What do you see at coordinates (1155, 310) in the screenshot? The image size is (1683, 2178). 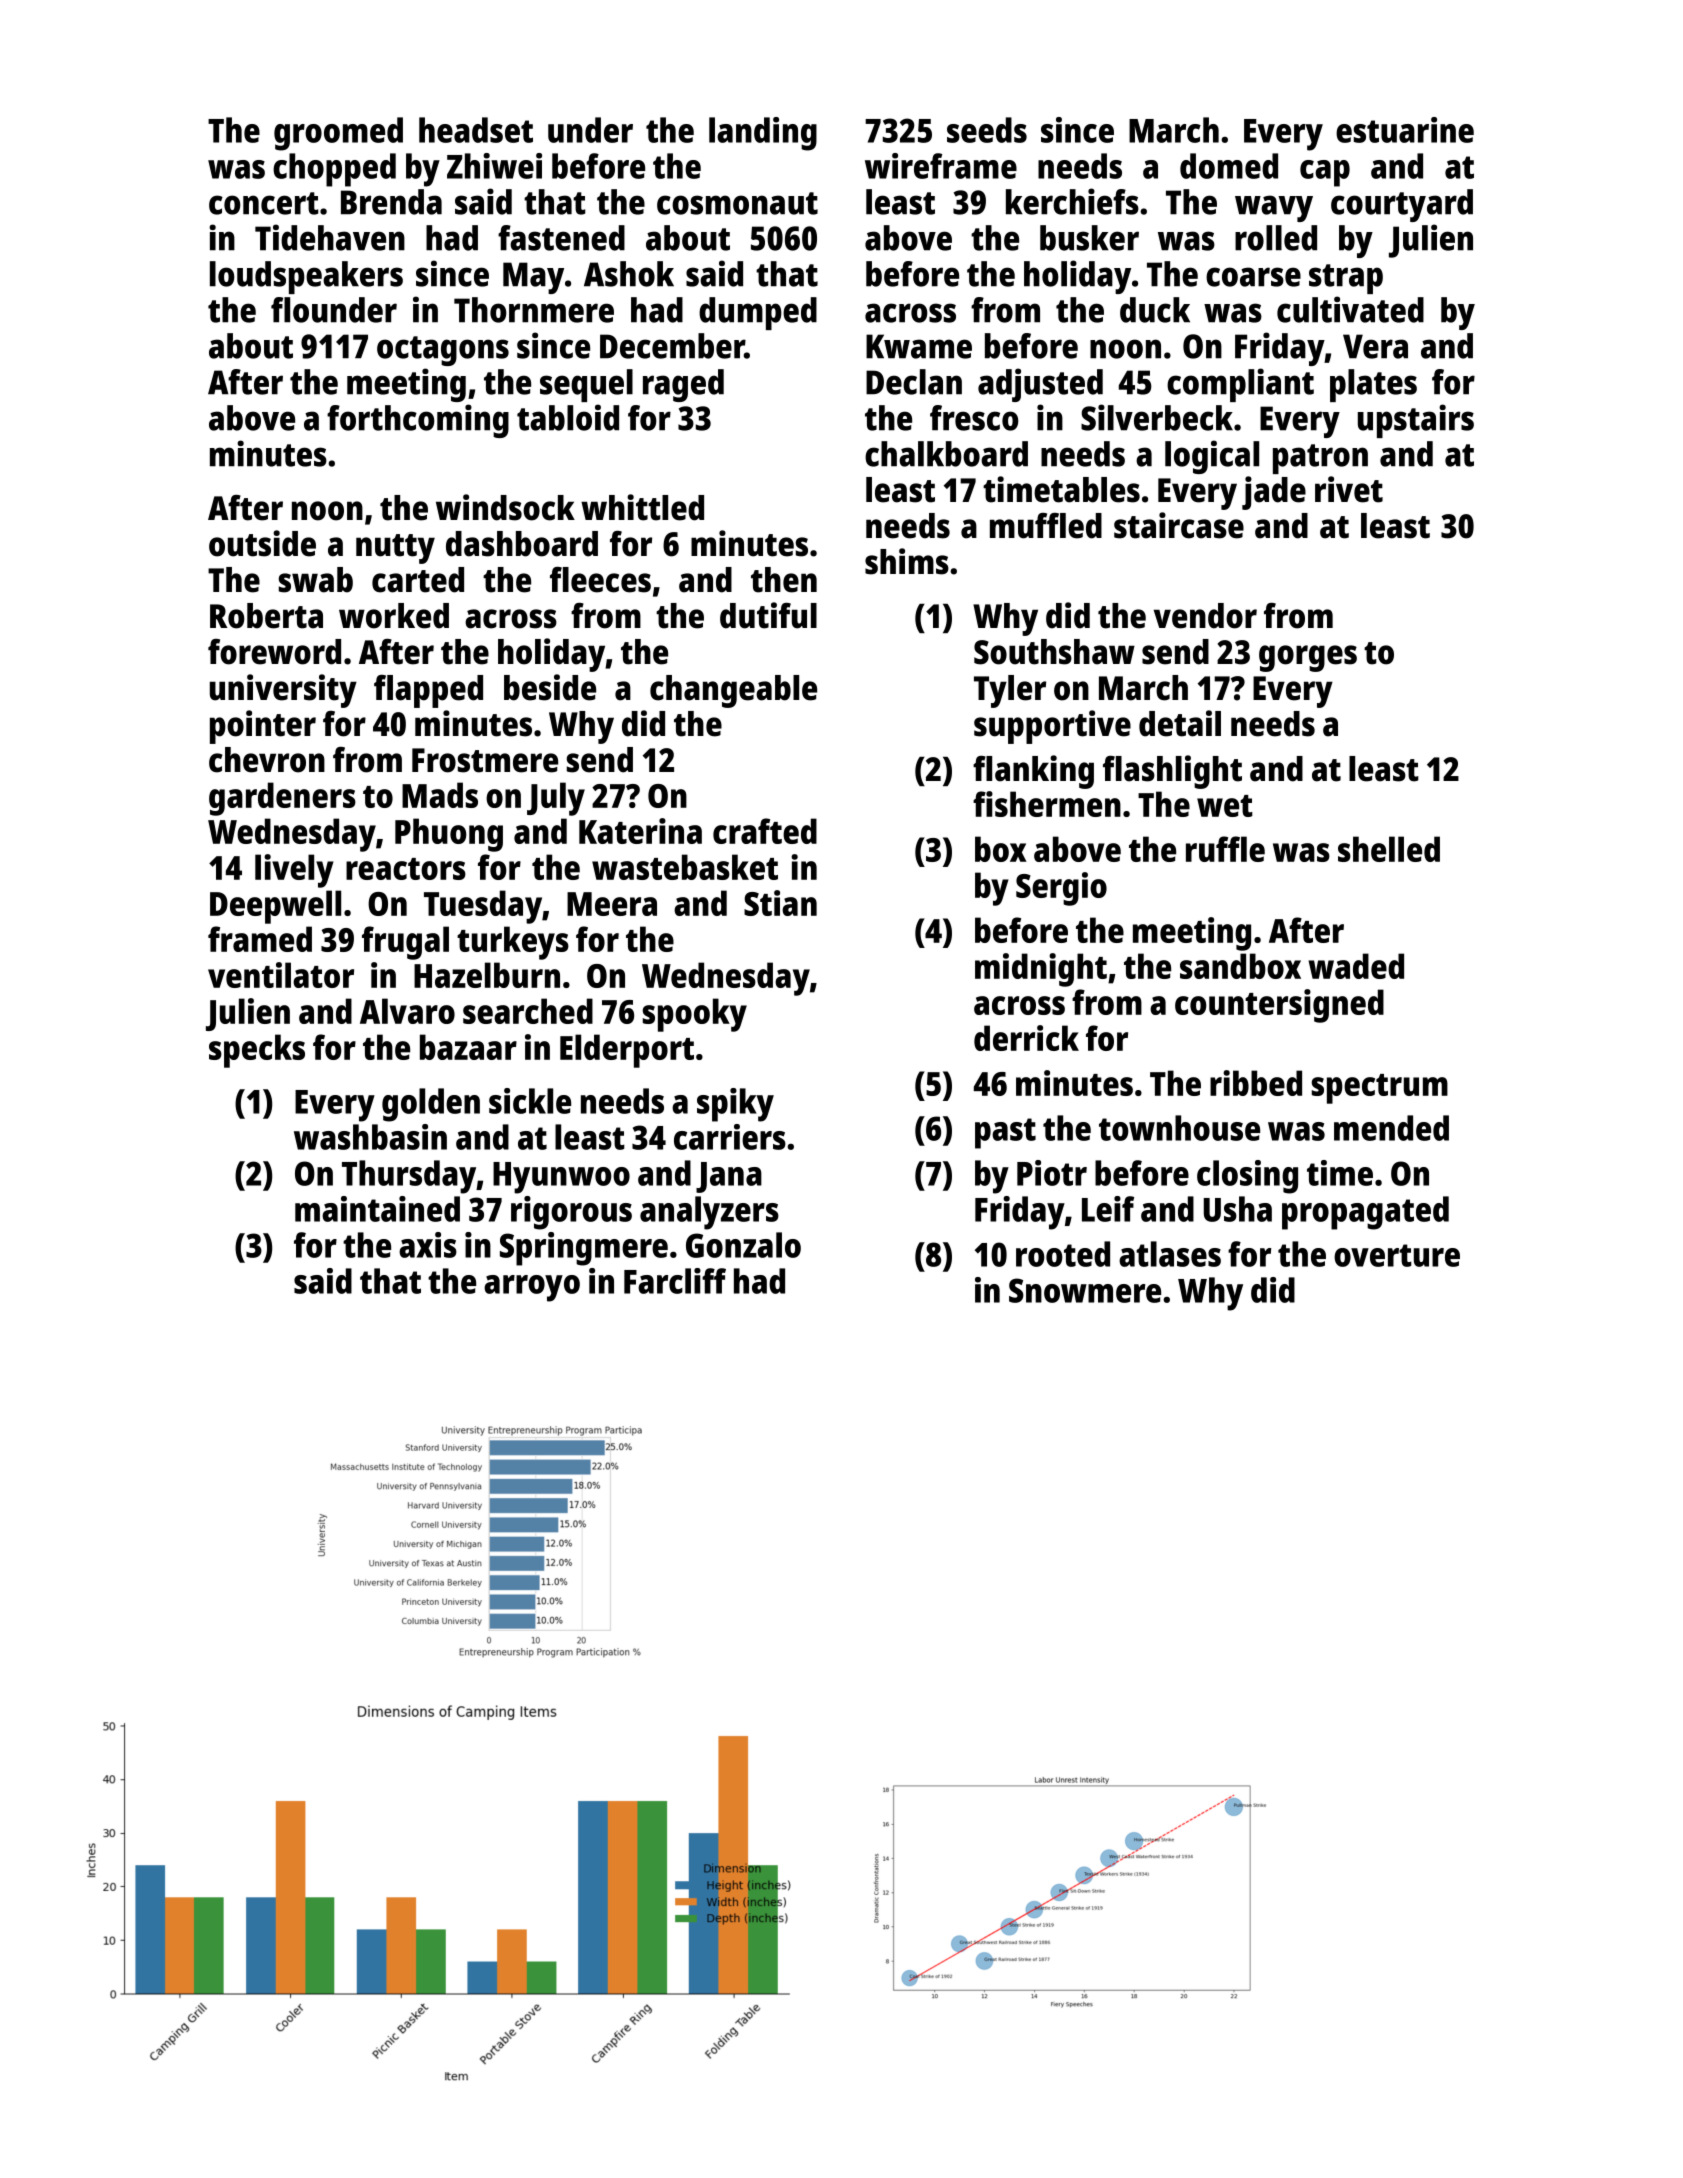 I see `duck` at bounding box center [1155, 310].
